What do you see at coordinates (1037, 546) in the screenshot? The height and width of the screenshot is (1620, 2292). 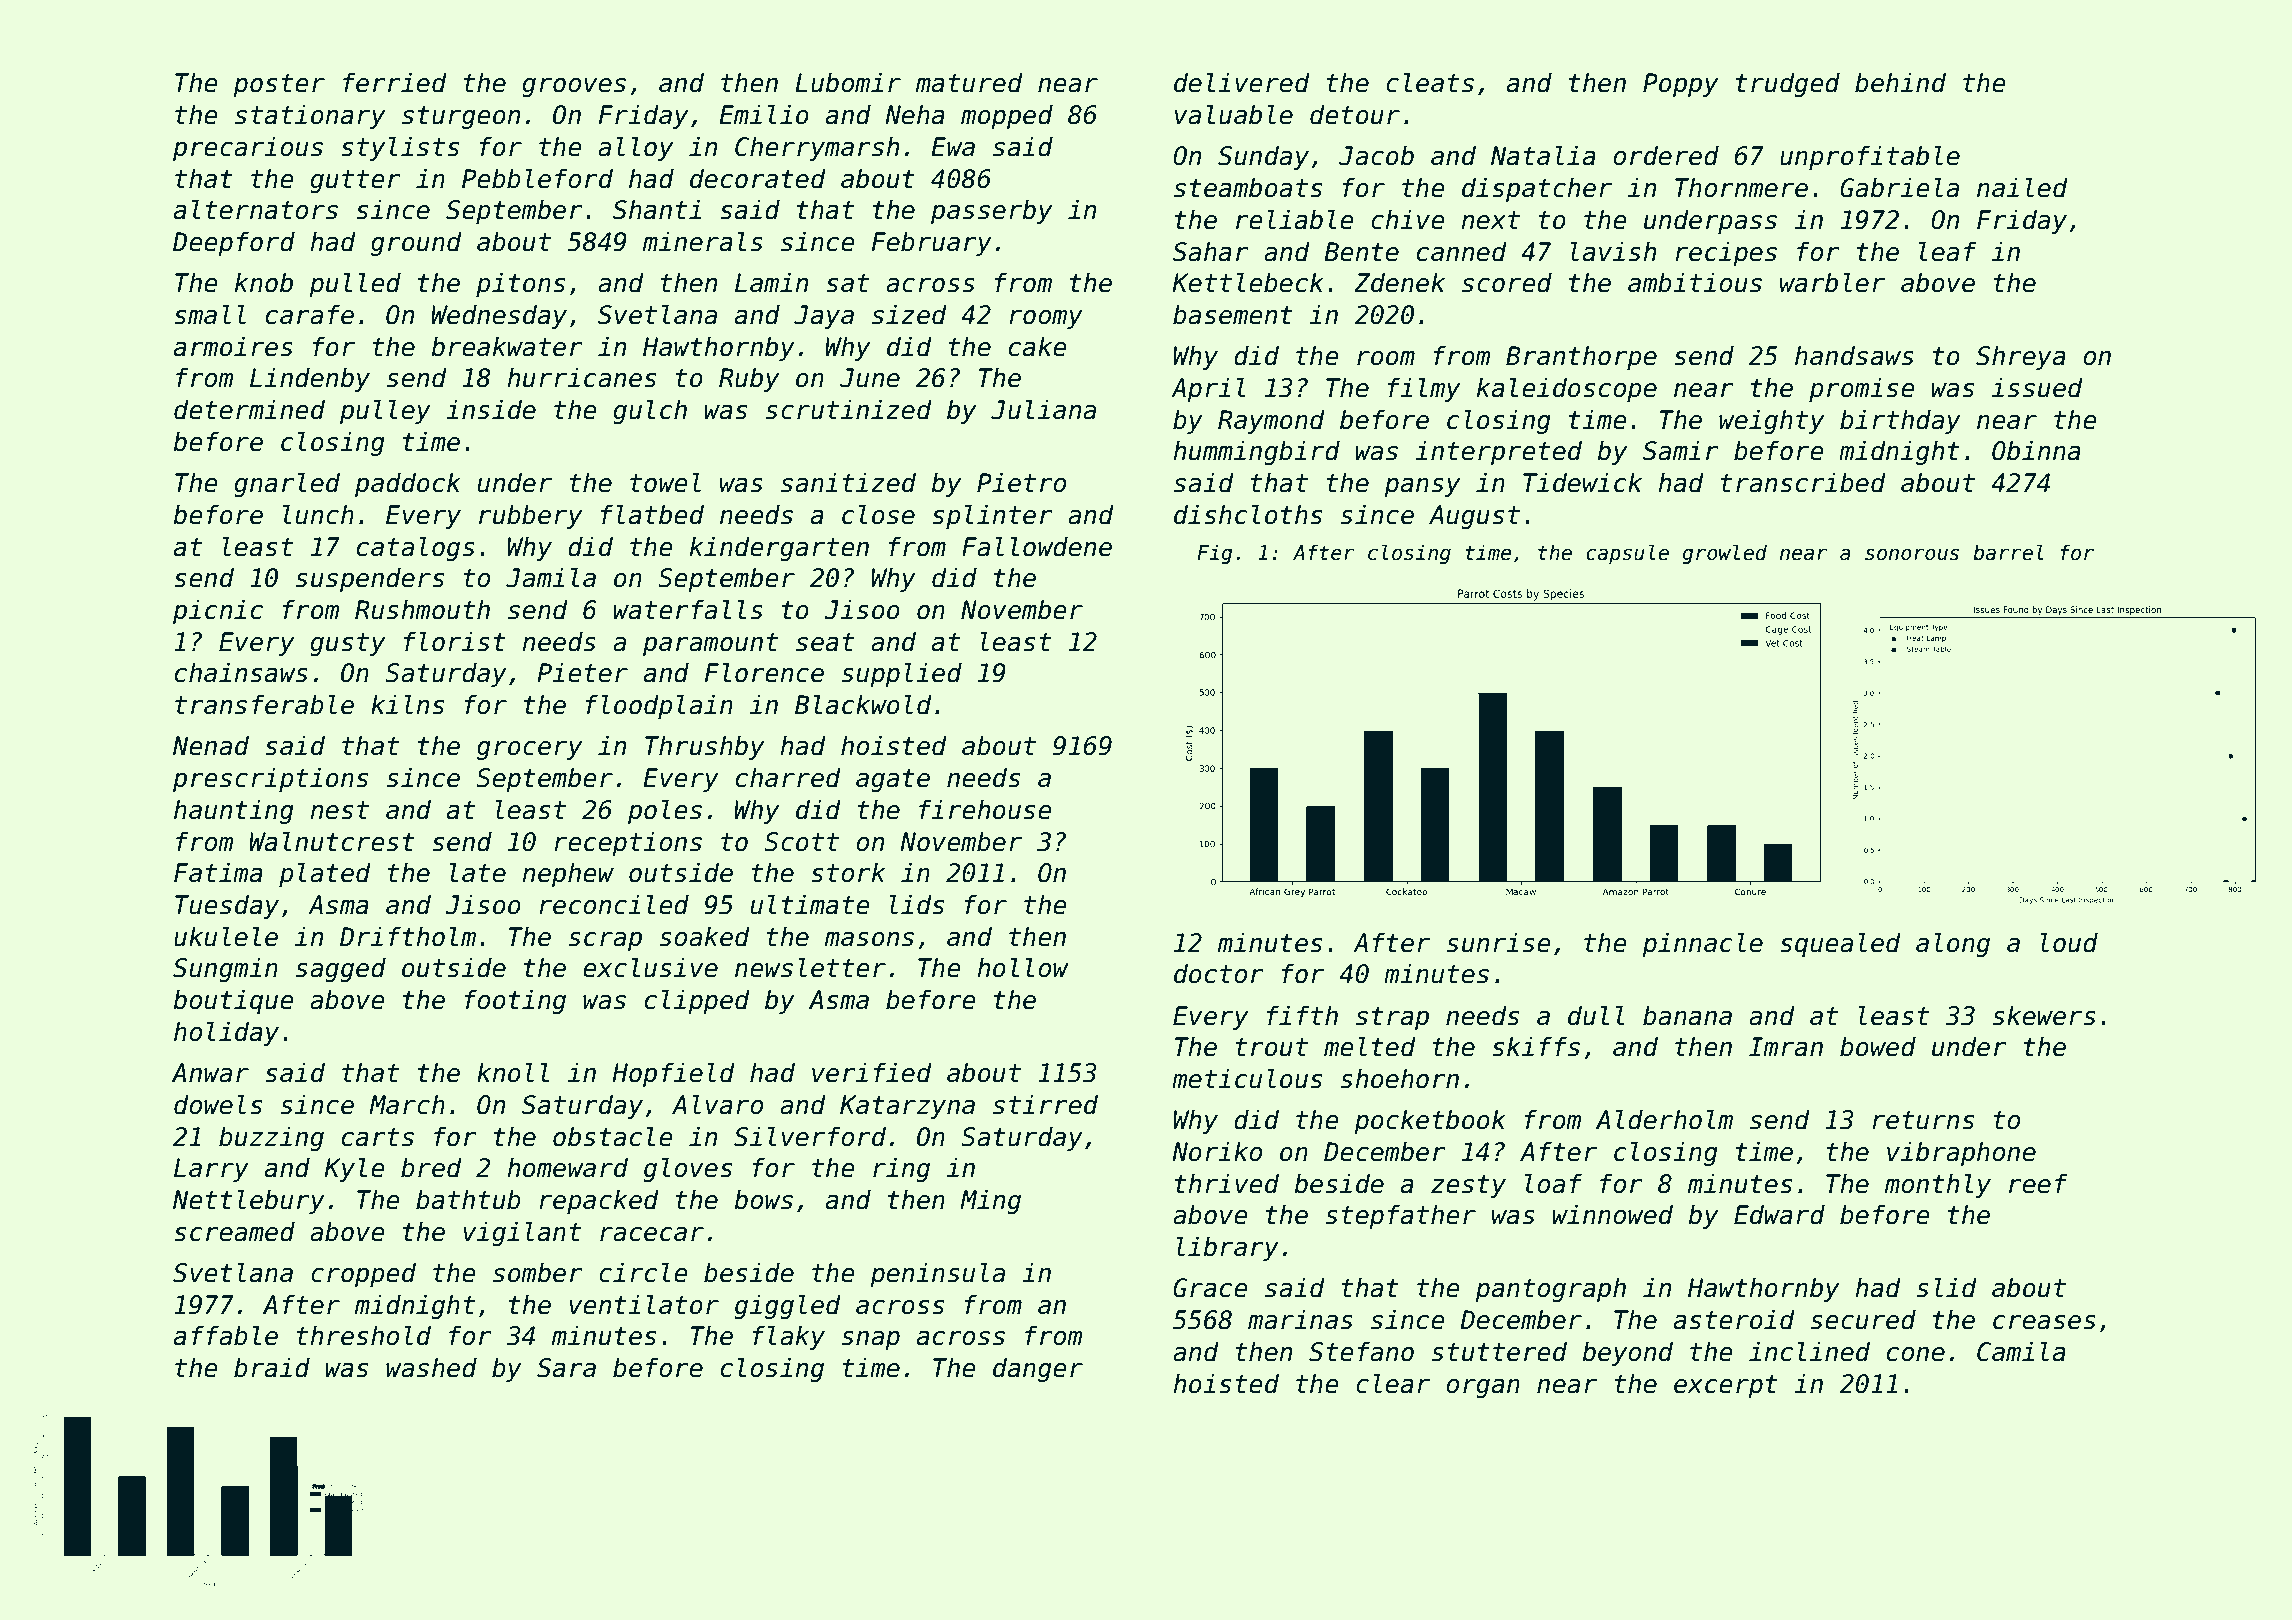 I see `Fallowdene` at bounding box center [1037, 546].
